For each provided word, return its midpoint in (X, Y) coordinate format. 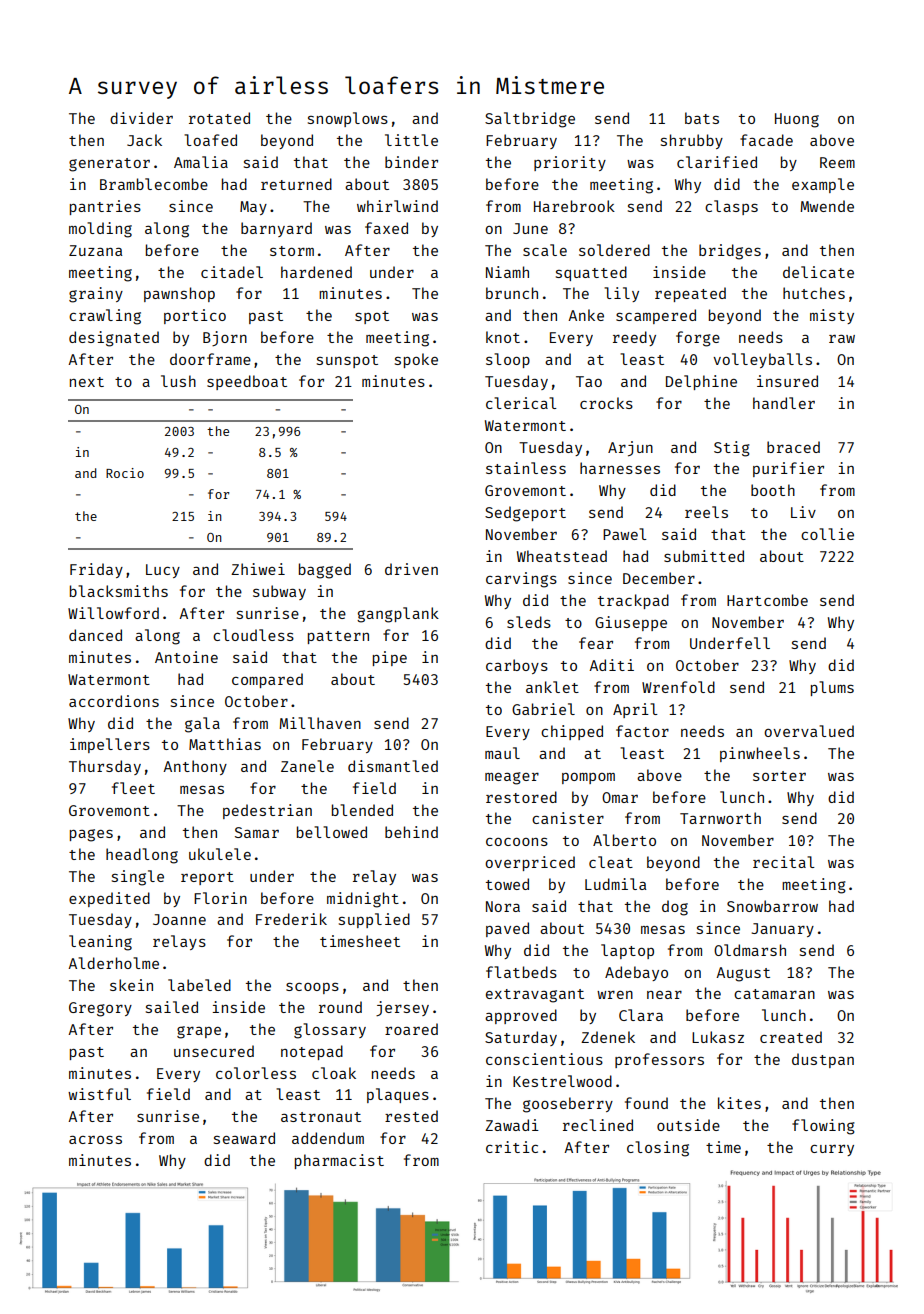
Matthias (225, 744)
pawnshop (179, 294)
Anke (586, 315)
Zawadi (512, 1125)
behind (411, 832)
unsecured (214, 1051)
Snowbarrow (772, 906)
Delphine (701, 382)
